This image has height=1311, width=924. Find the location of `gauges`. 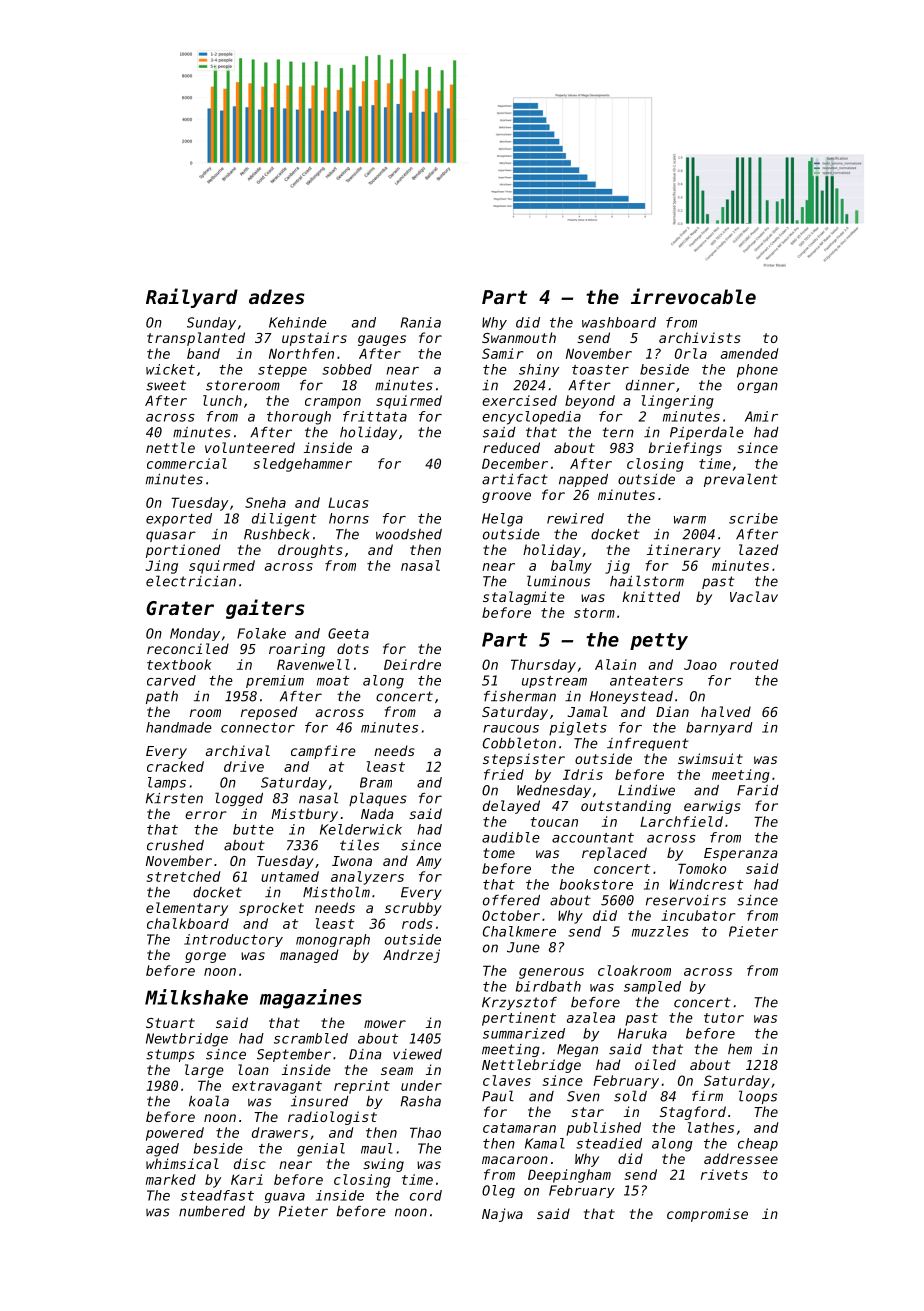

gauges is located at coordinates (382, 340).
